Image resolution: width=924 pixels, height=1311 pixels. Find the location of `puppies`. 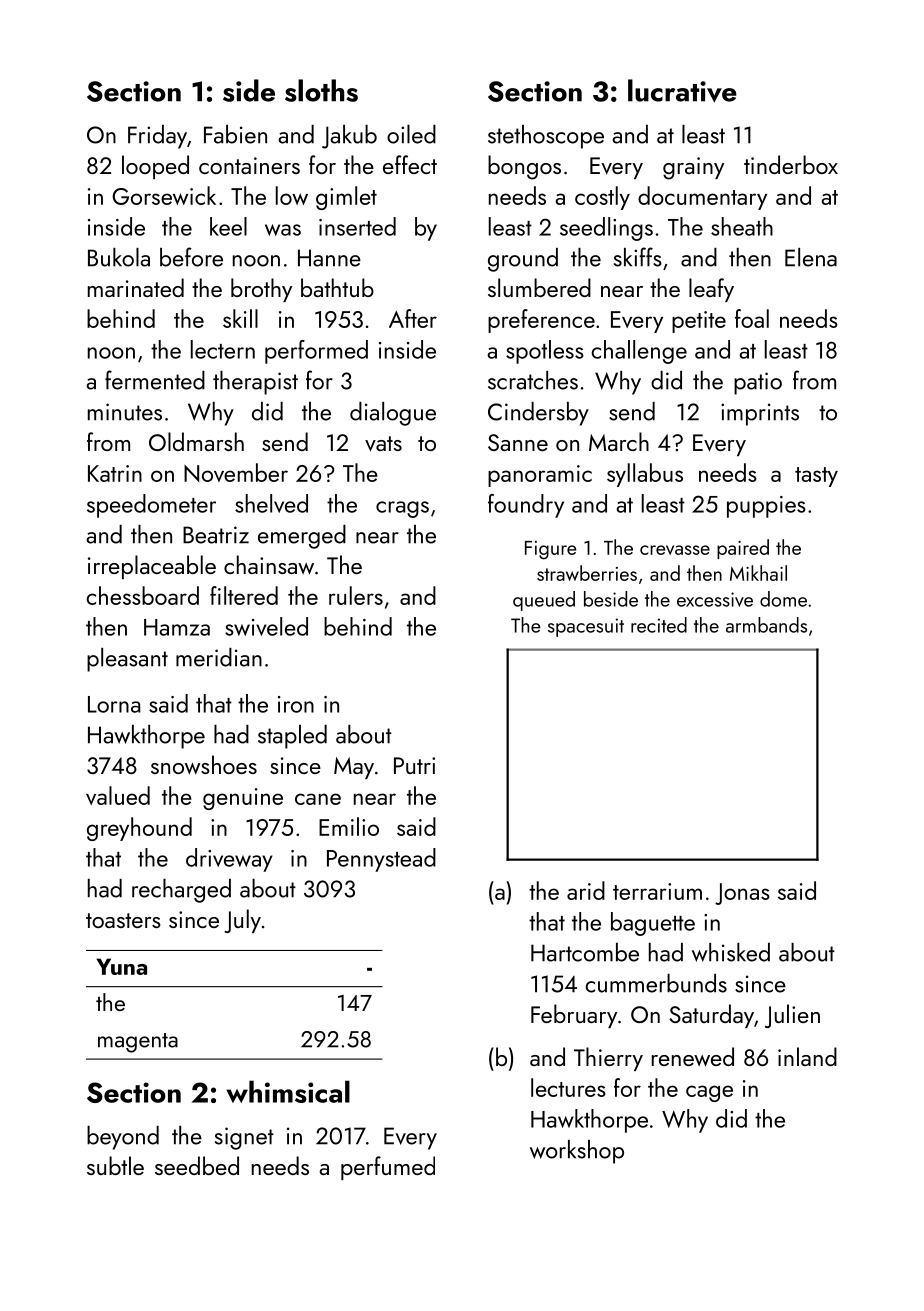

puppies is located at coordinates (766, 507).
